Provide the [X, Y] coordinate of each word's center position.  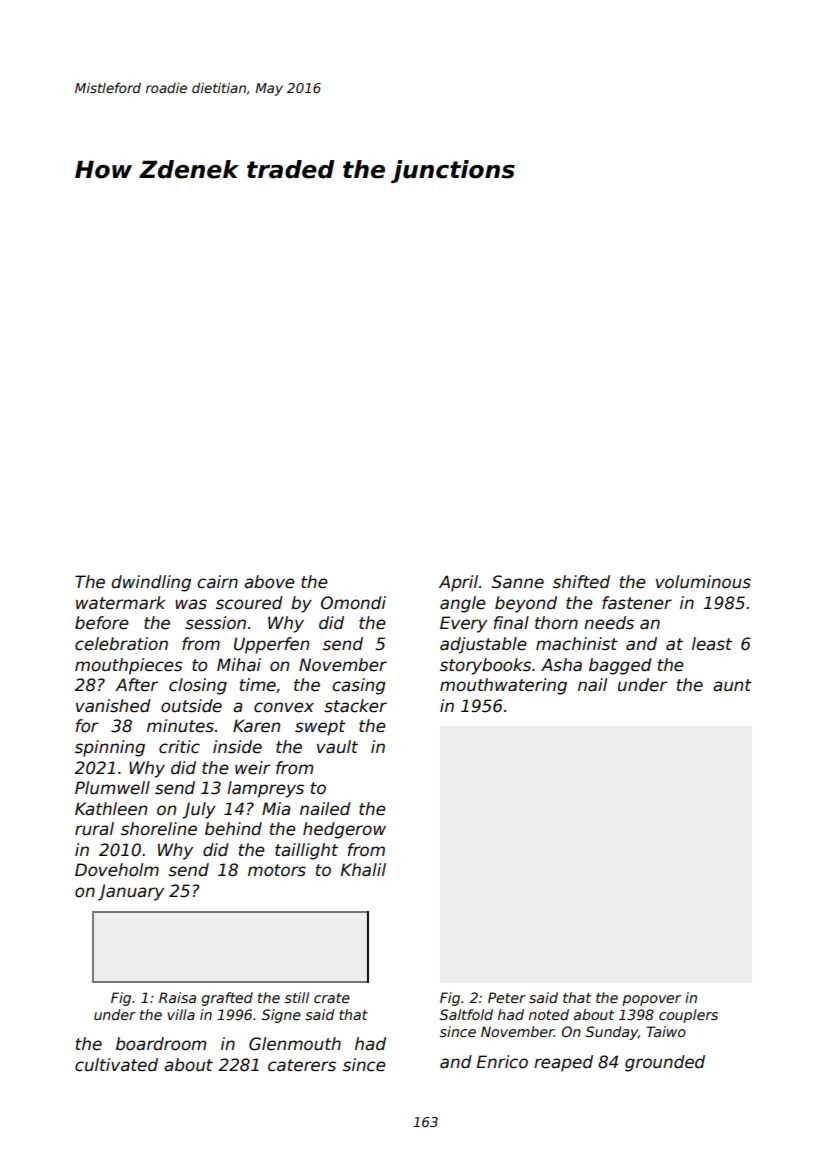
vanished [113, 706]
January [131, 892]
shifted [581, 582]
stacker [355, 706]
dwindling [151, 583]
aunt [732, 685]
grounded [665, 1063]
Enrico [502, 1062]
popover [651, 1000]
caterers [302, 1065]
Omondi [353, 603]
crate [332, 998]
